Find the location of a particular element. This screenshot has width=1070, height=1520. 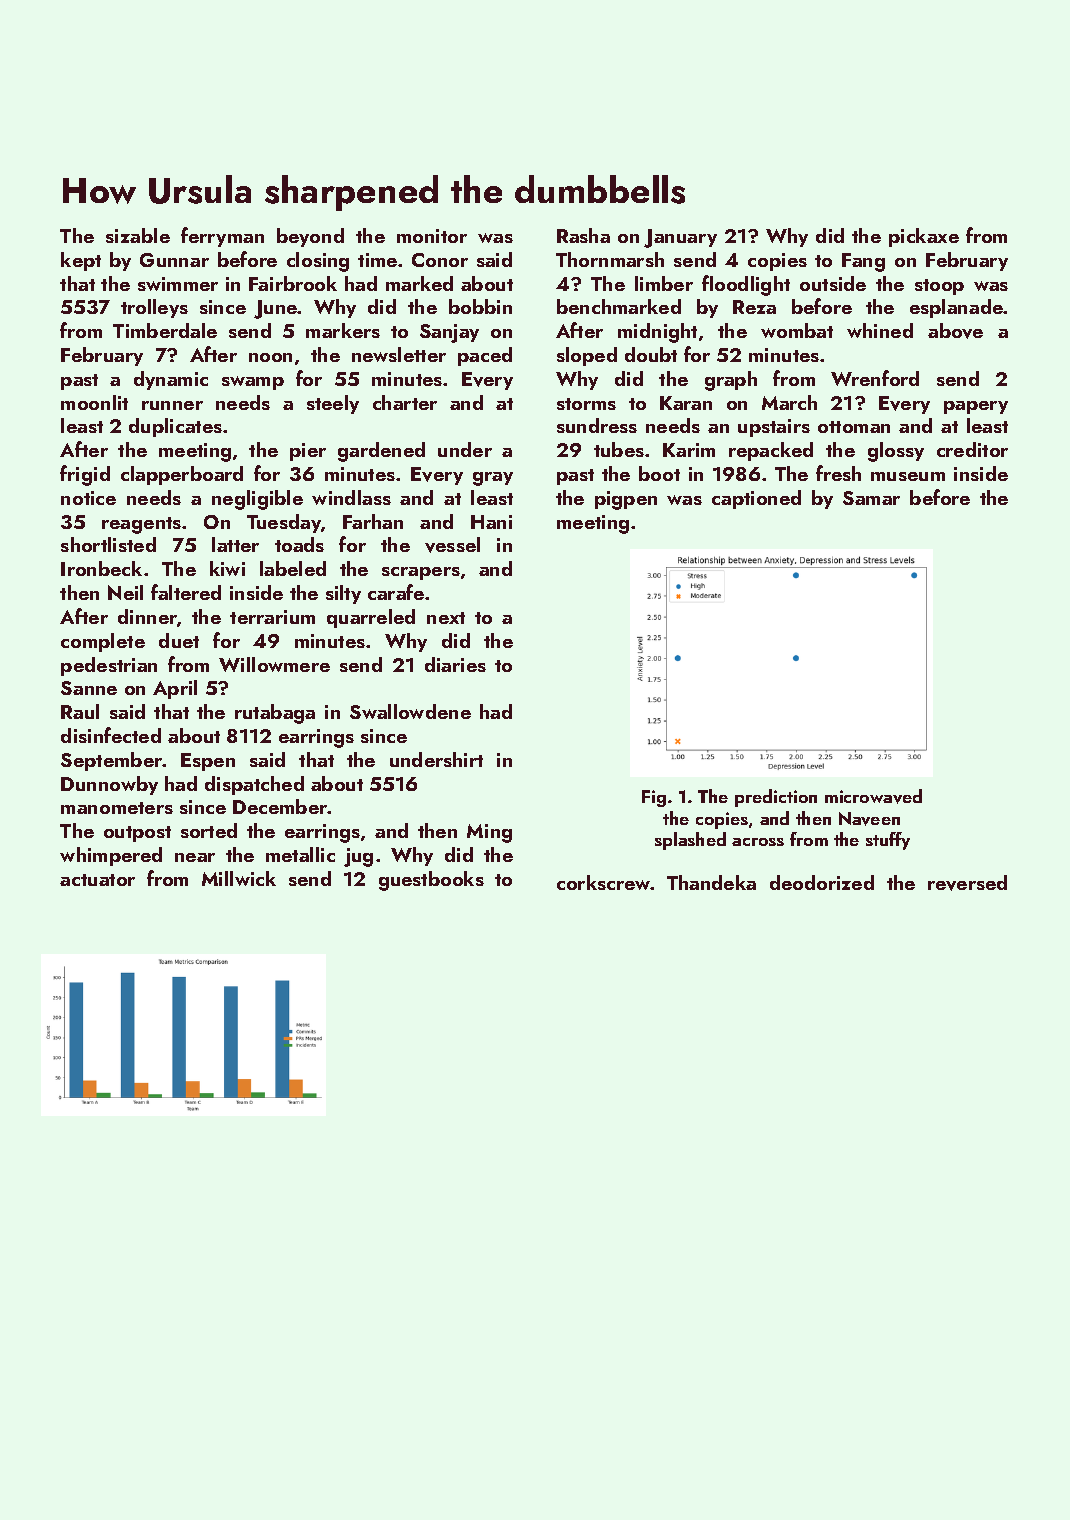

wombat is located at coordinates (797, 330).
